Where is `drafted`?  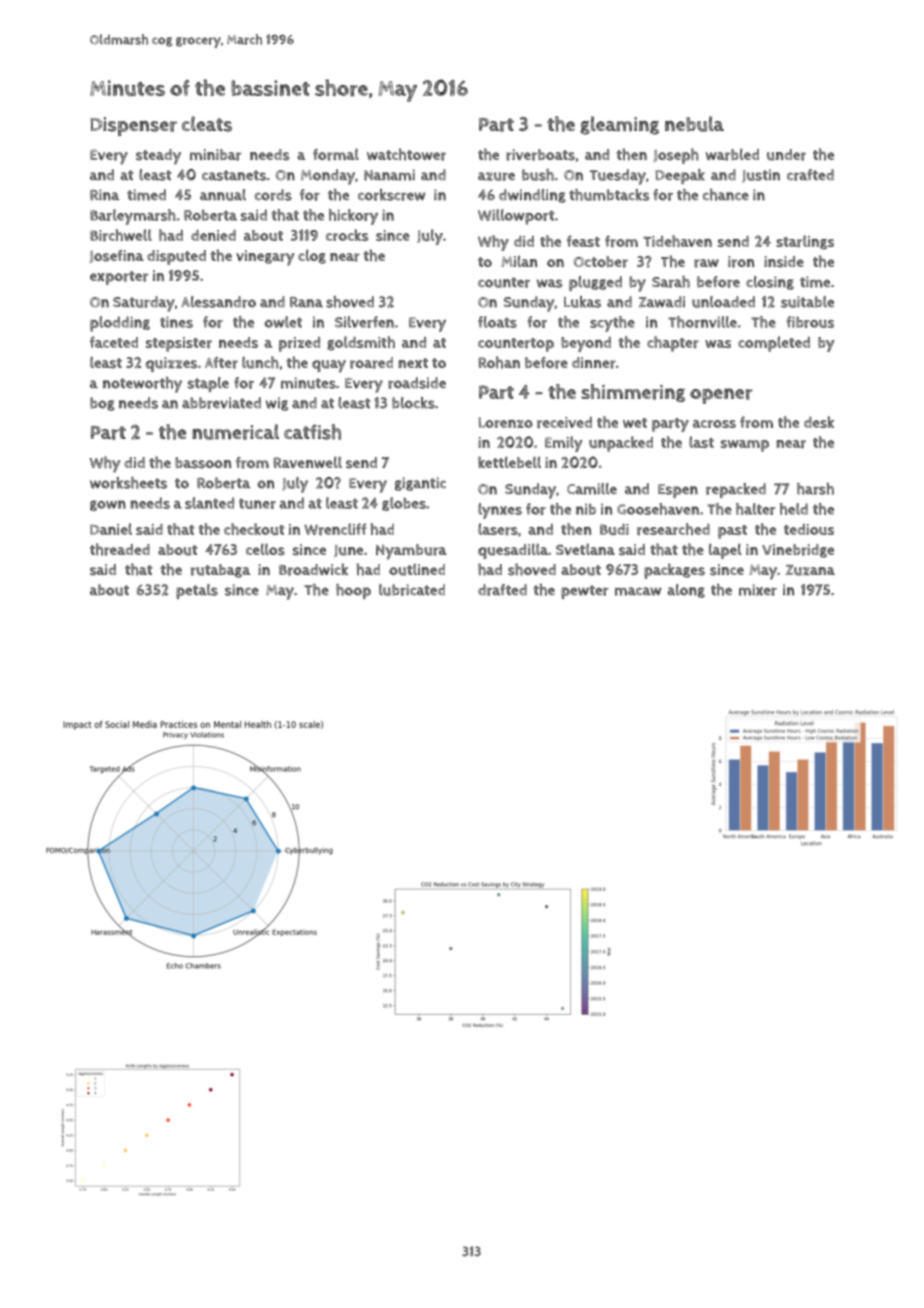
drafted is located at coordinates (502, 590).
